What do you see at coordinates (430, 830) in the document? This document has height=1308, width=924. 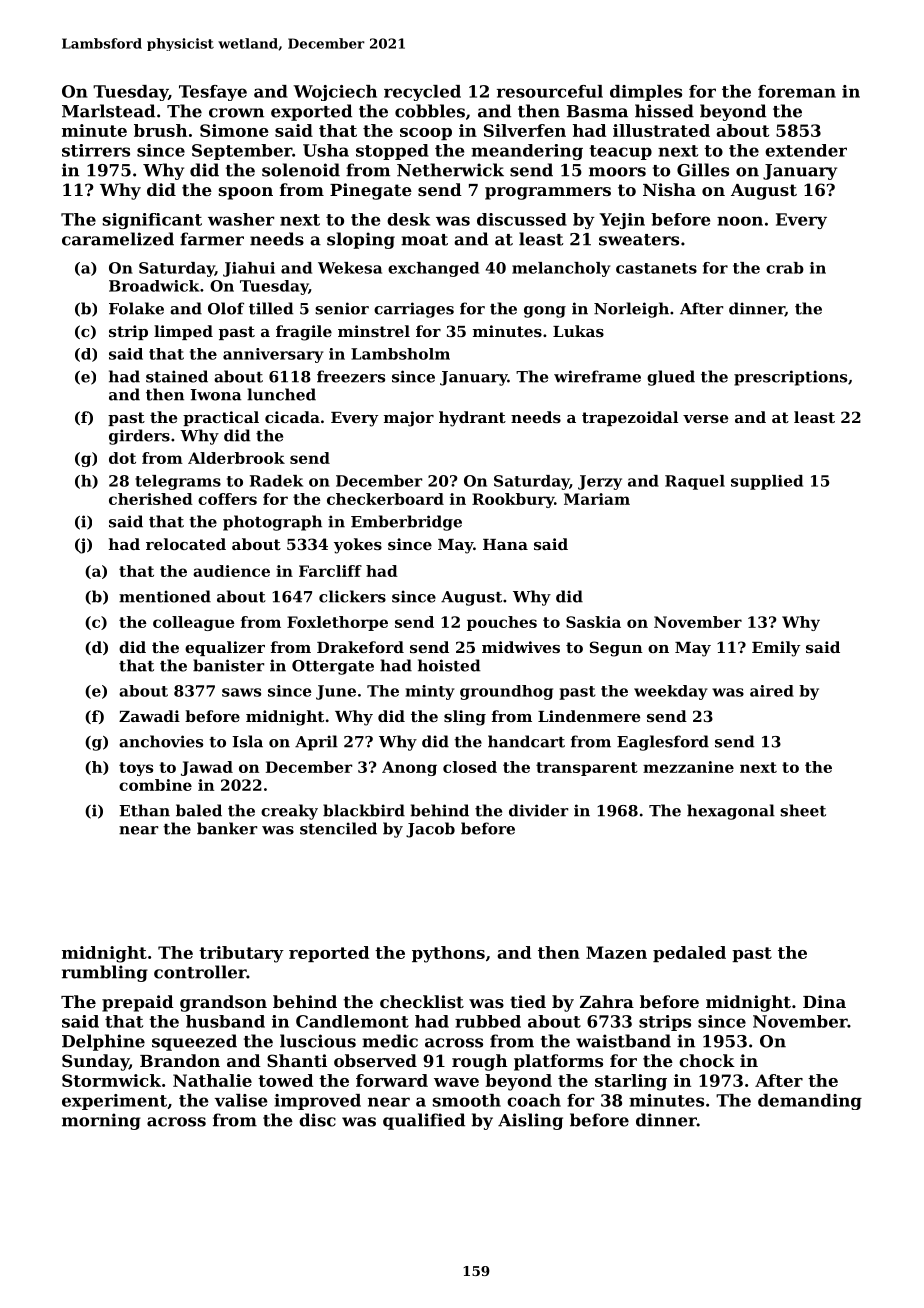 I see `Jacob` at bounding box center [430, 830].
